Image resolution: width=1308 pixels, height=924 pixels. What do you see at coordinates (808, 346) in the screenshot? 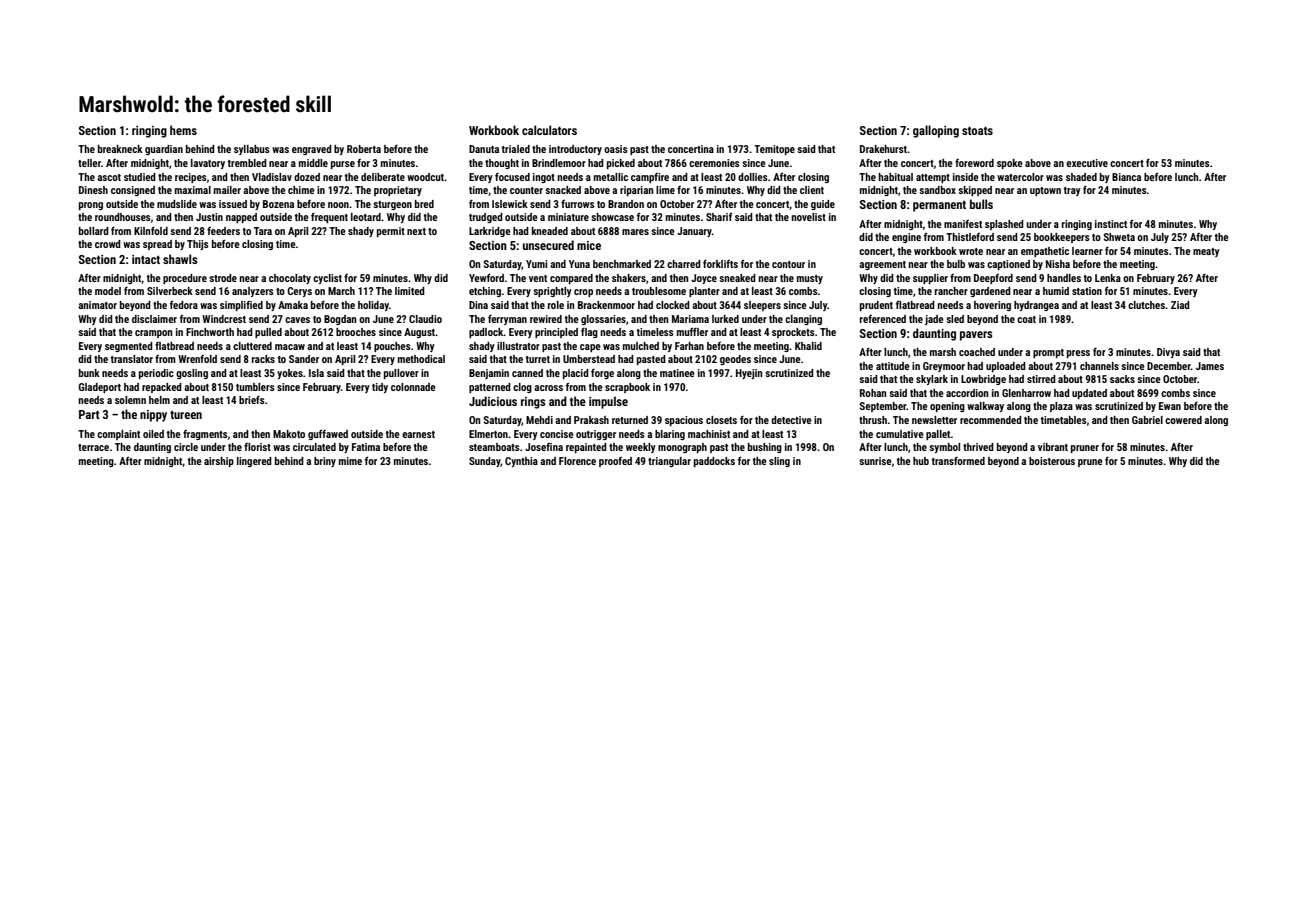
I see `Khalid` at bounding box center [808, 346].
